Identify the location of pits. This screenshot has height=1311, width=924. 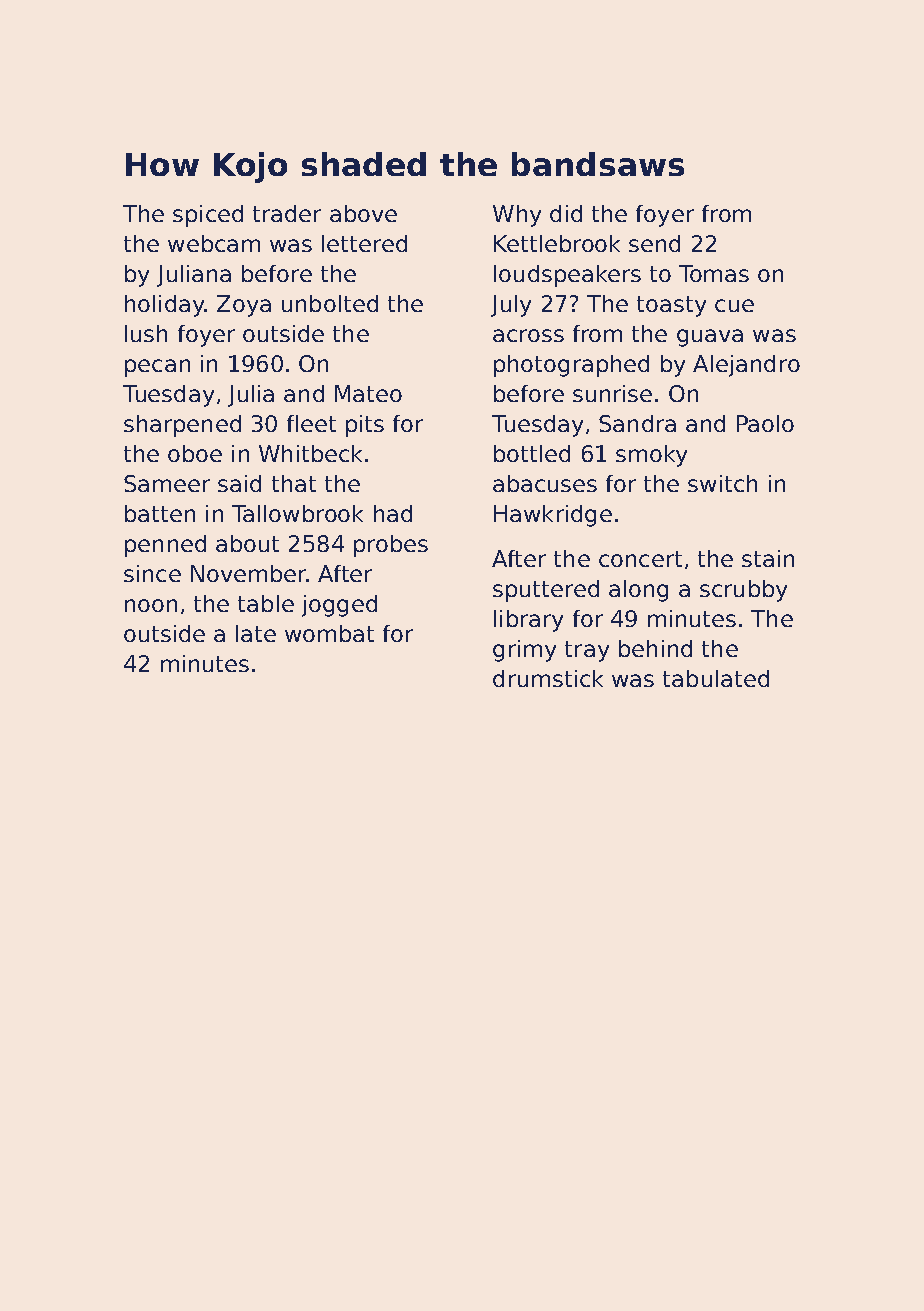
(365, 426).
